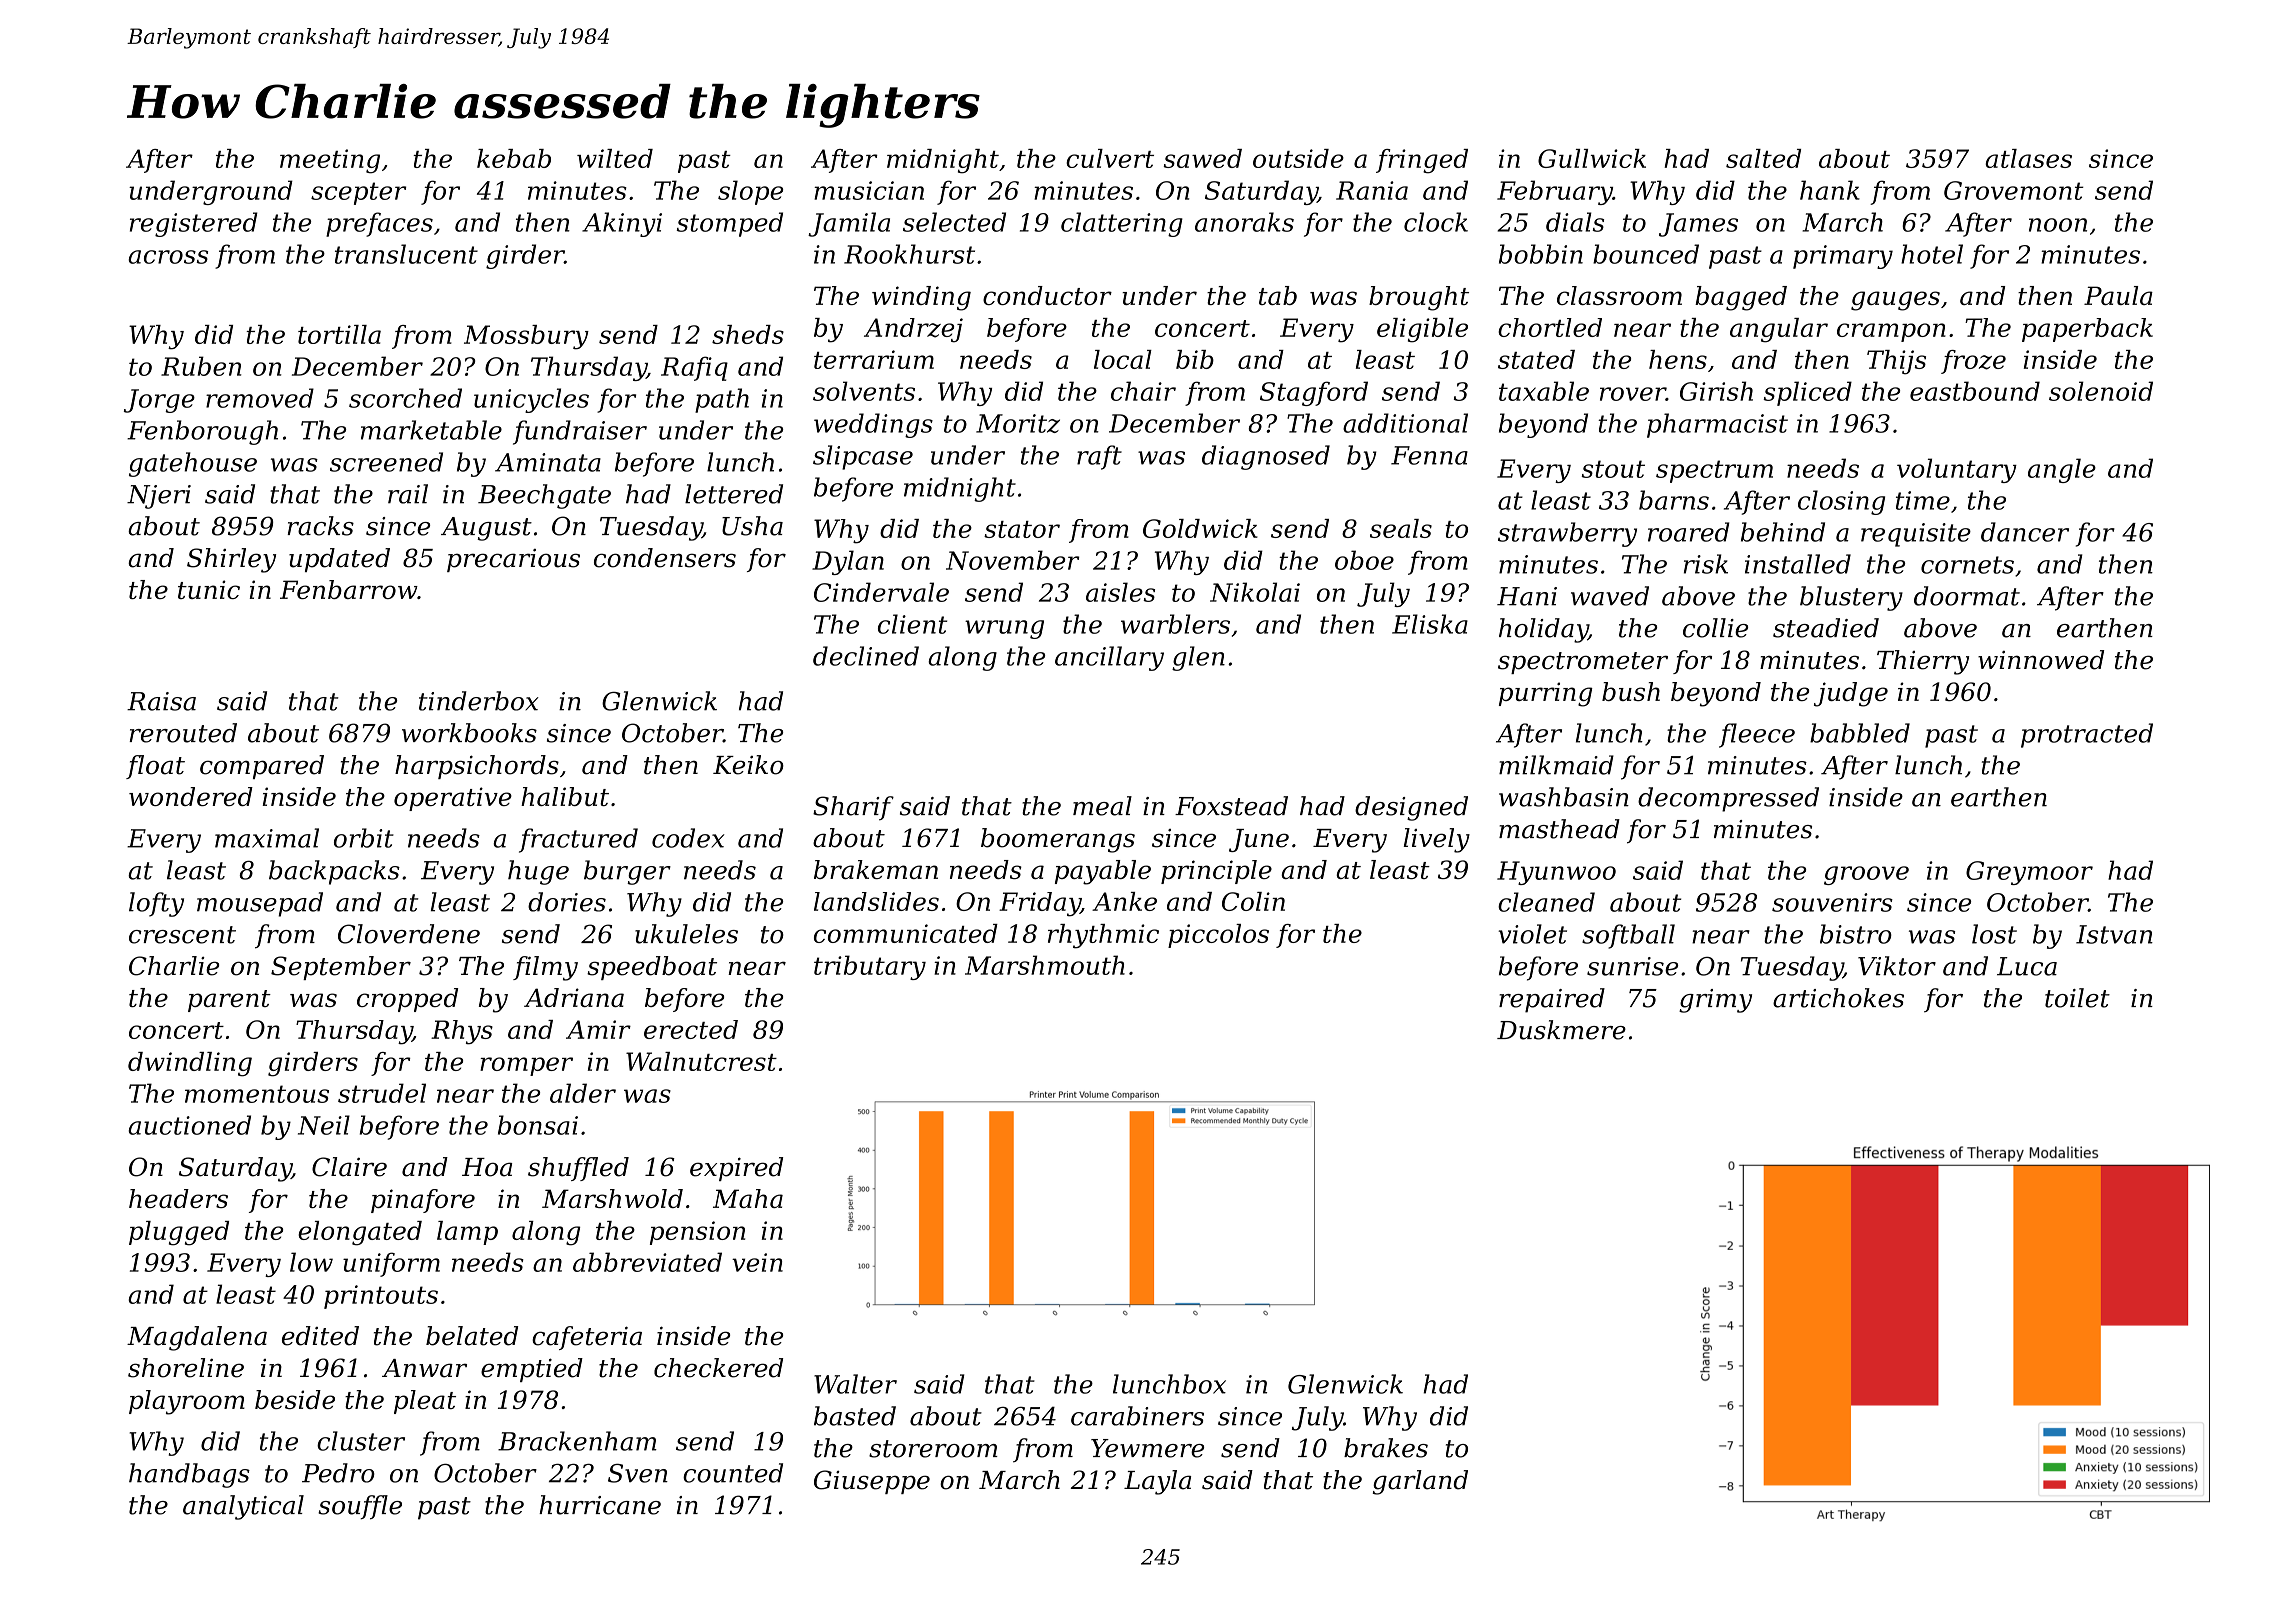 This document has width=2282, height=1614. What do you see at coordinates (2077, 998) in the document?
I see `toilet` at bounding box center [2077, 998].
